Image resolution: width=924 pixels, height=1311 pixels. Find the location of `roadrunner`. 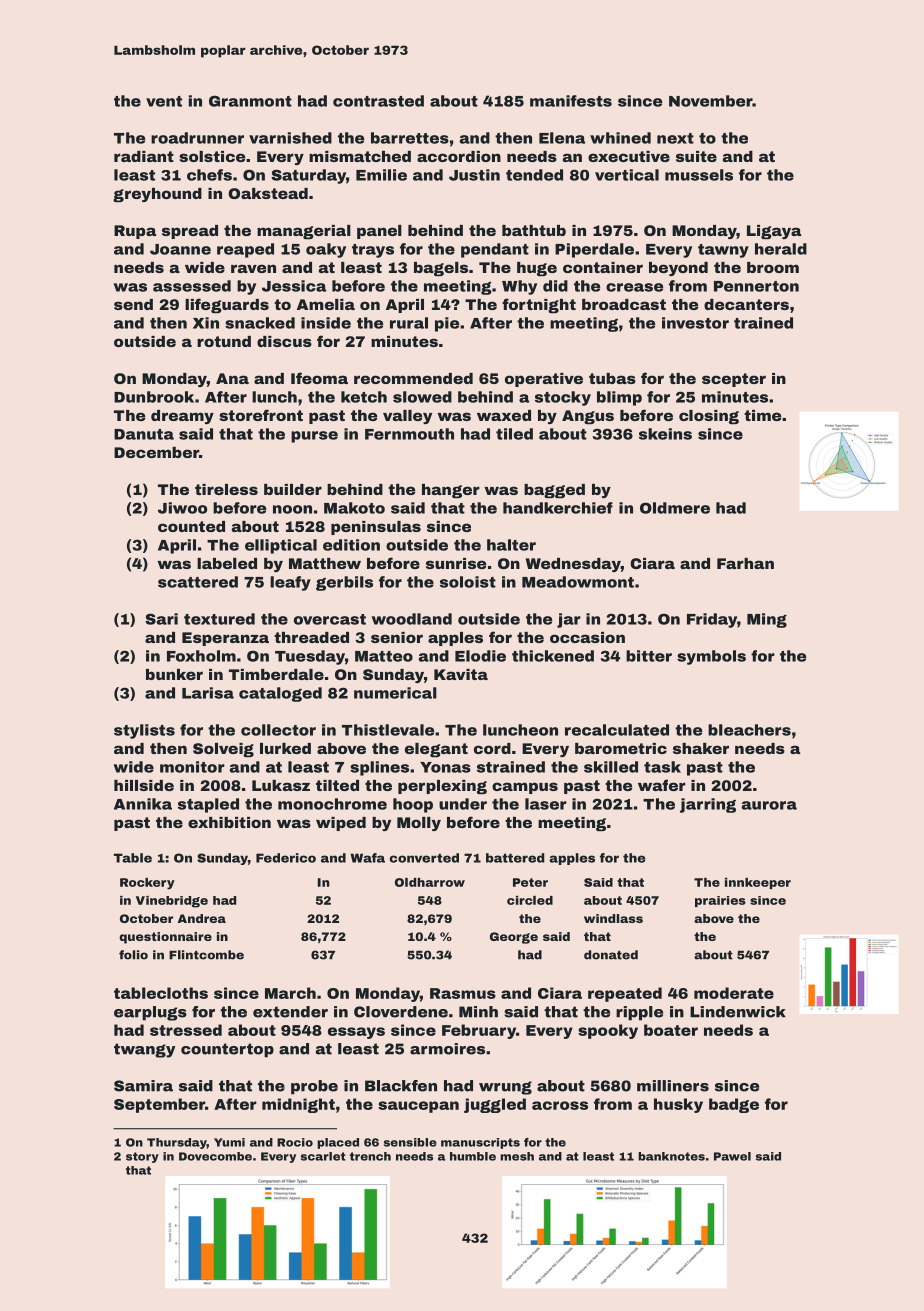

roadrunner is located at coordinates (197, 138).
